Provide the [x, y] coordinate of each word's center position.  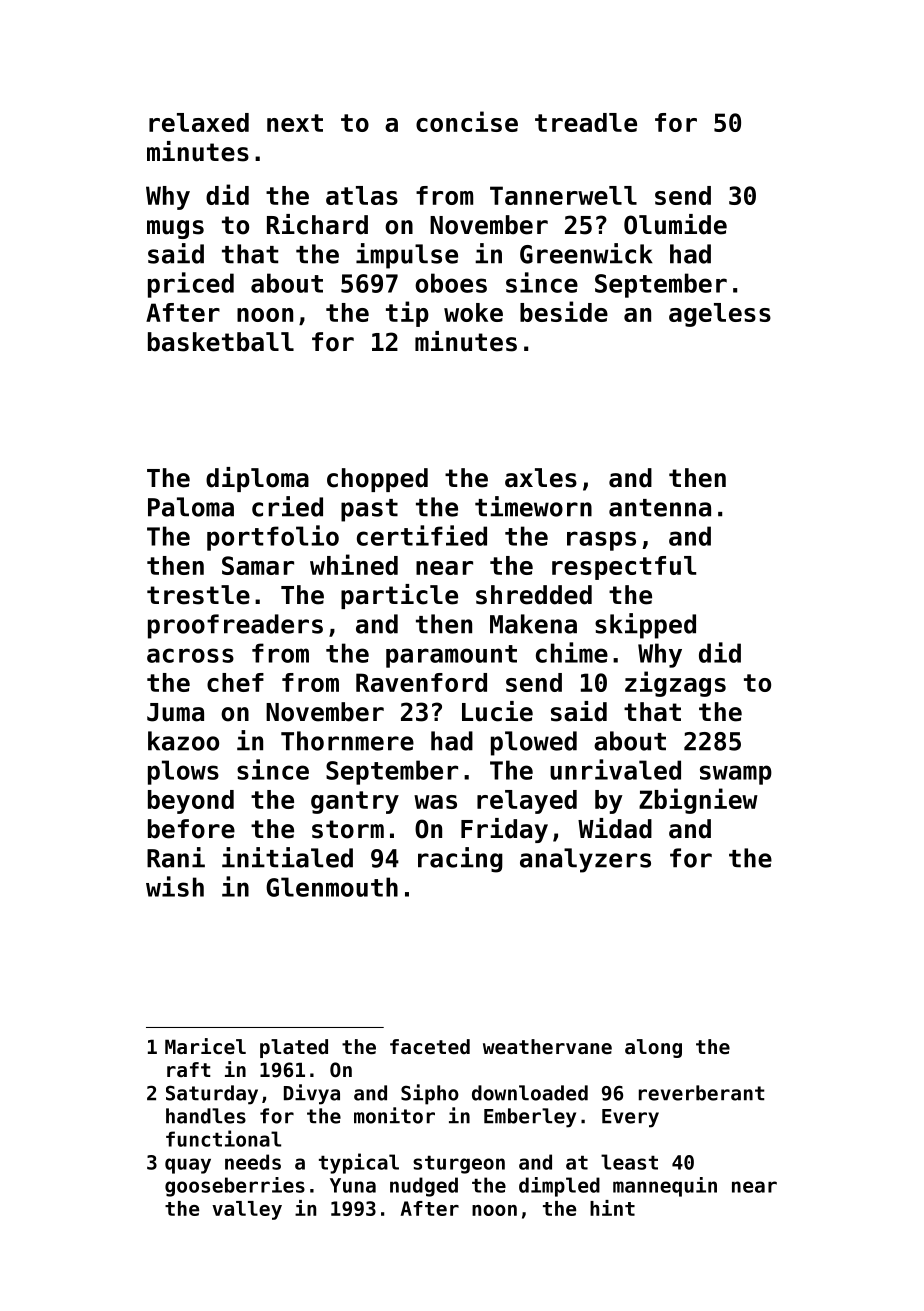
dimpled [559, 1187]
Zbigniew [698, 801]
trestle [198, 595]
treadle [586, 122]
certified [422, 535]
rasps [601, 541]
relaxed [199, 122]
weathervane [547, 1047]
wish [175, 886]
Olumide [675, 224]
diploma [257, 479]
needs [253, 1162]
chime [572, 652]
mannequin [665, 1187]
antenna [660, 508]
